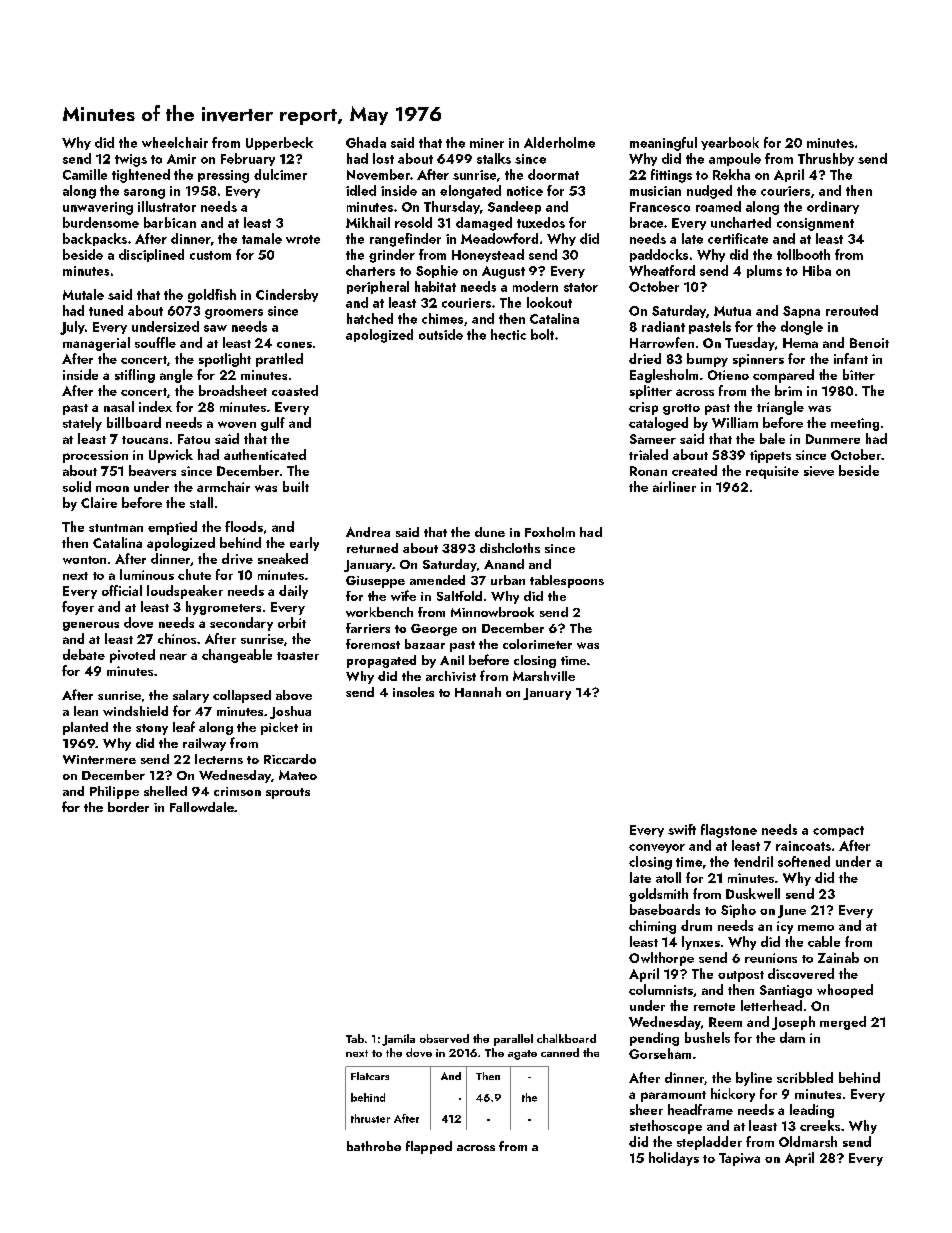 The image size is (952, 1233). What do you see at coordinates (175, 142) in the document?
I see `wheelchair` at bounding box center [175, 142].
